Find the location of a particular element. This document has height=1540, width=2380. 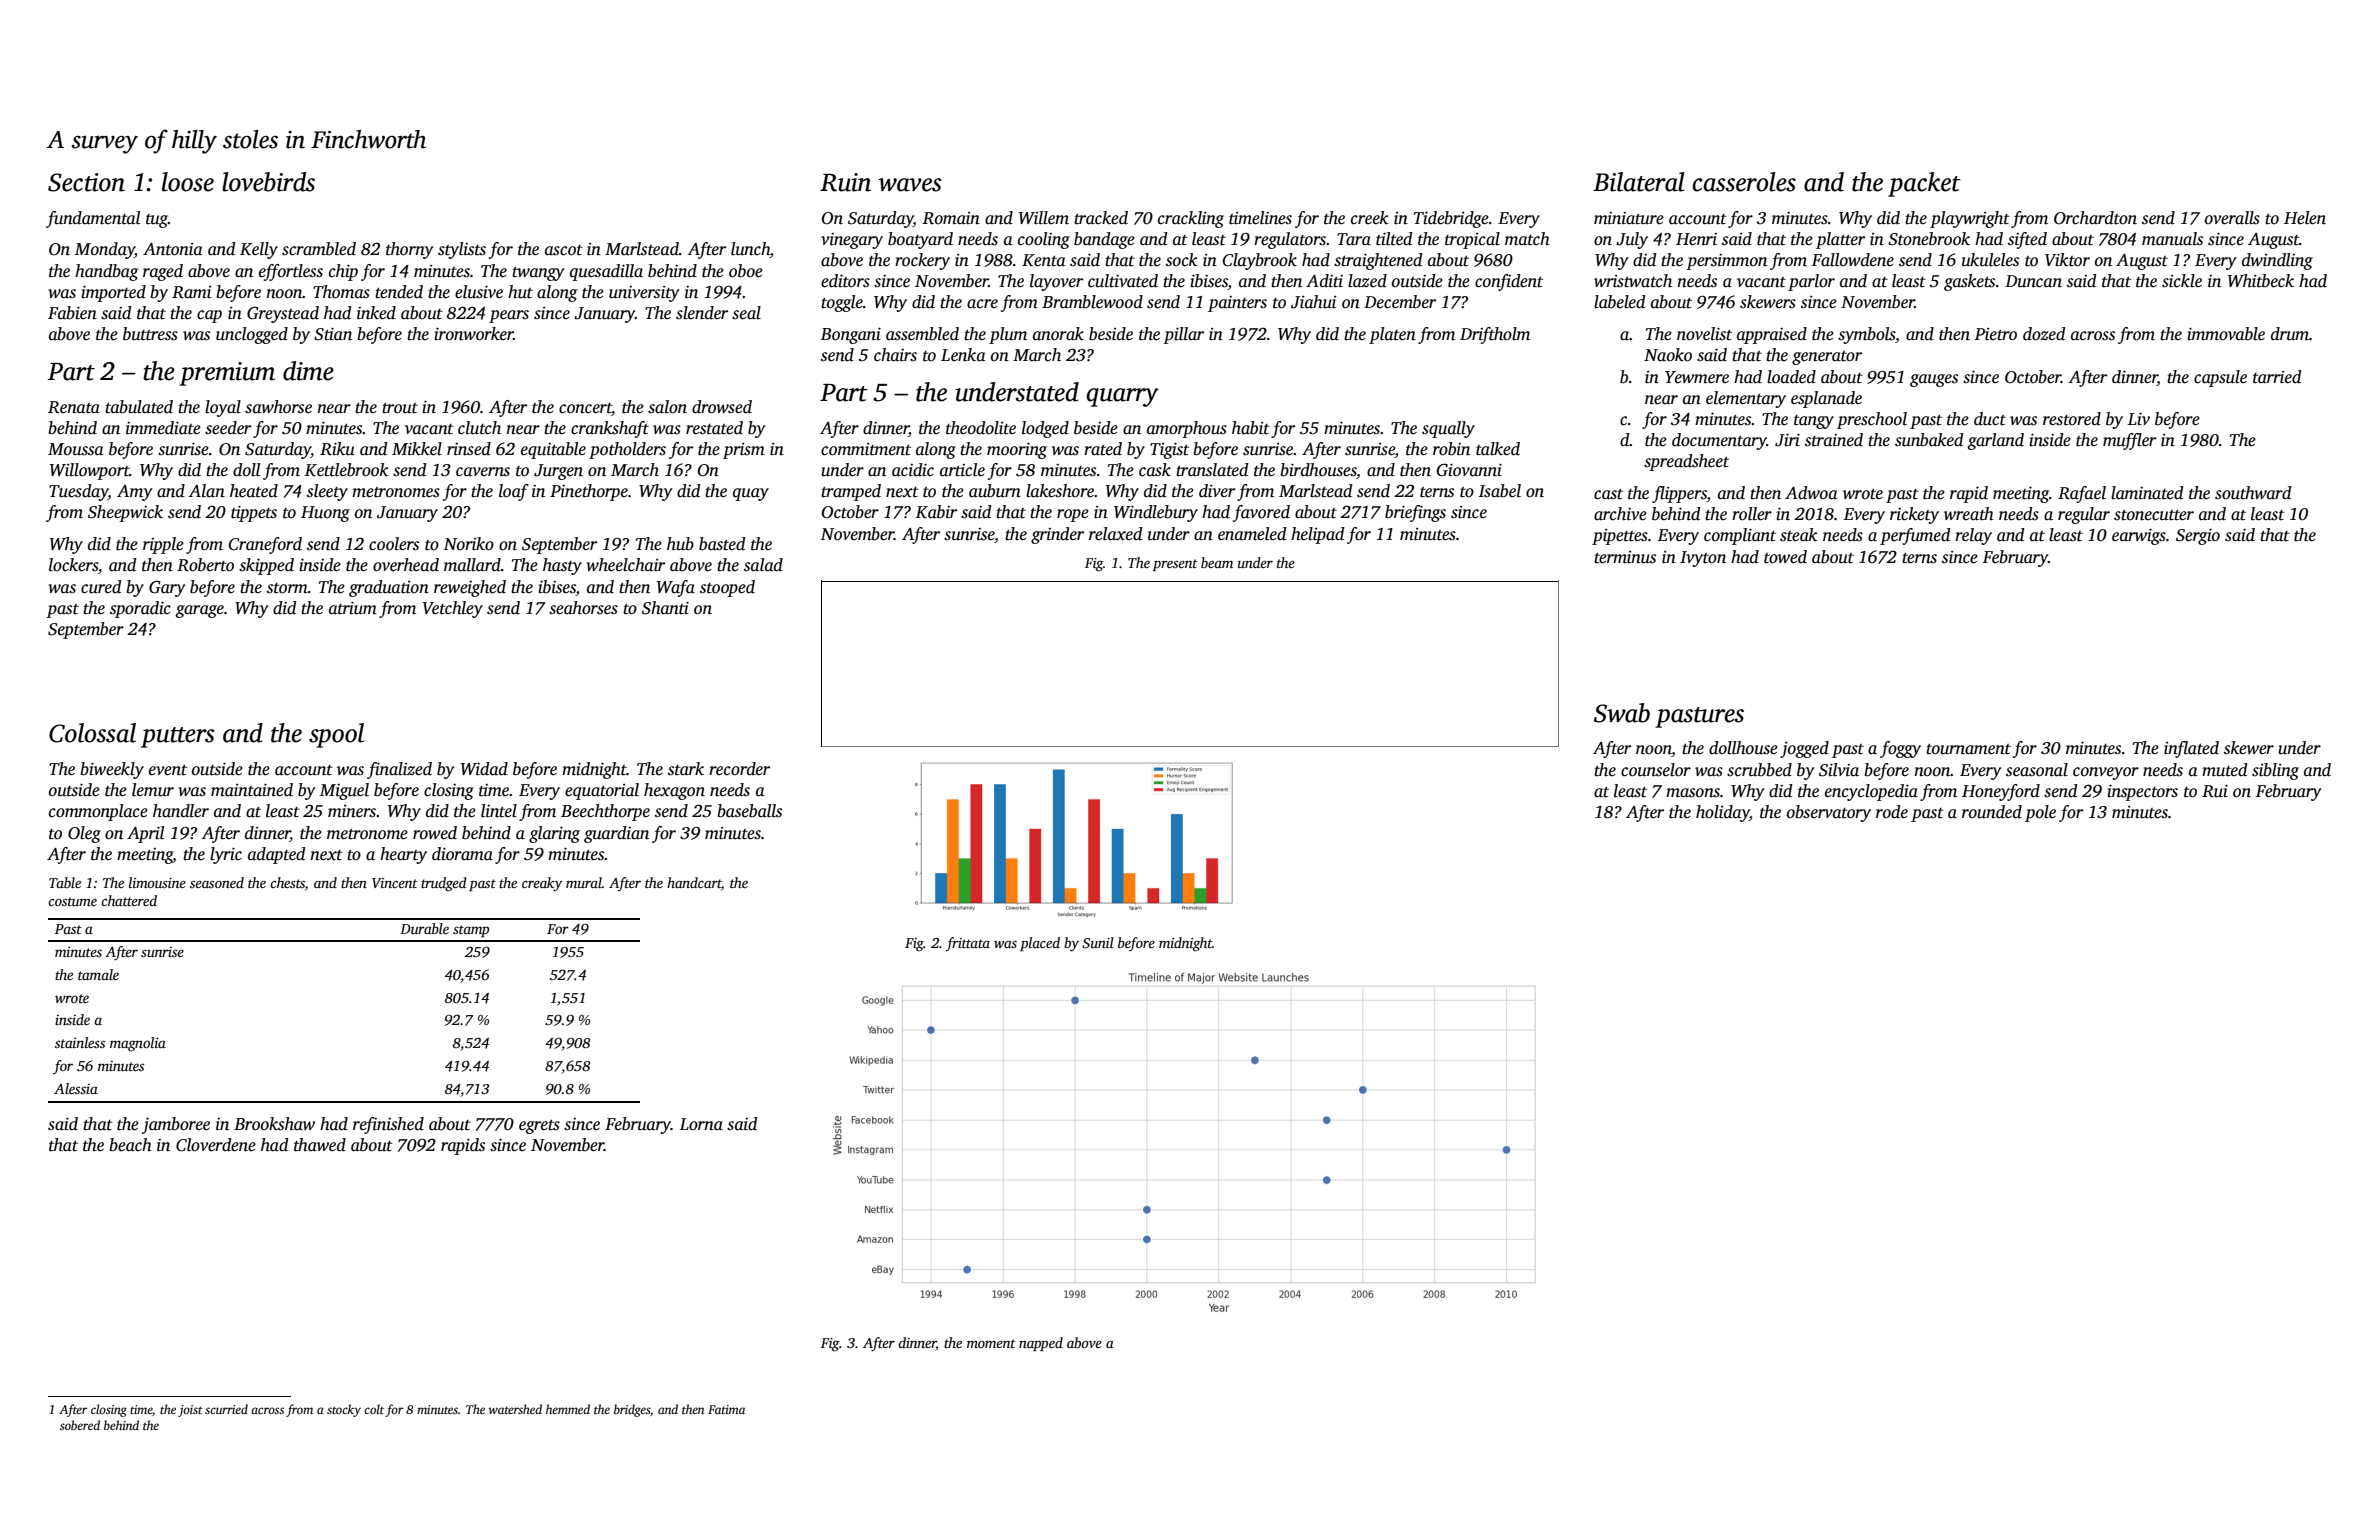

tug is located at coordinates (157, 221).
